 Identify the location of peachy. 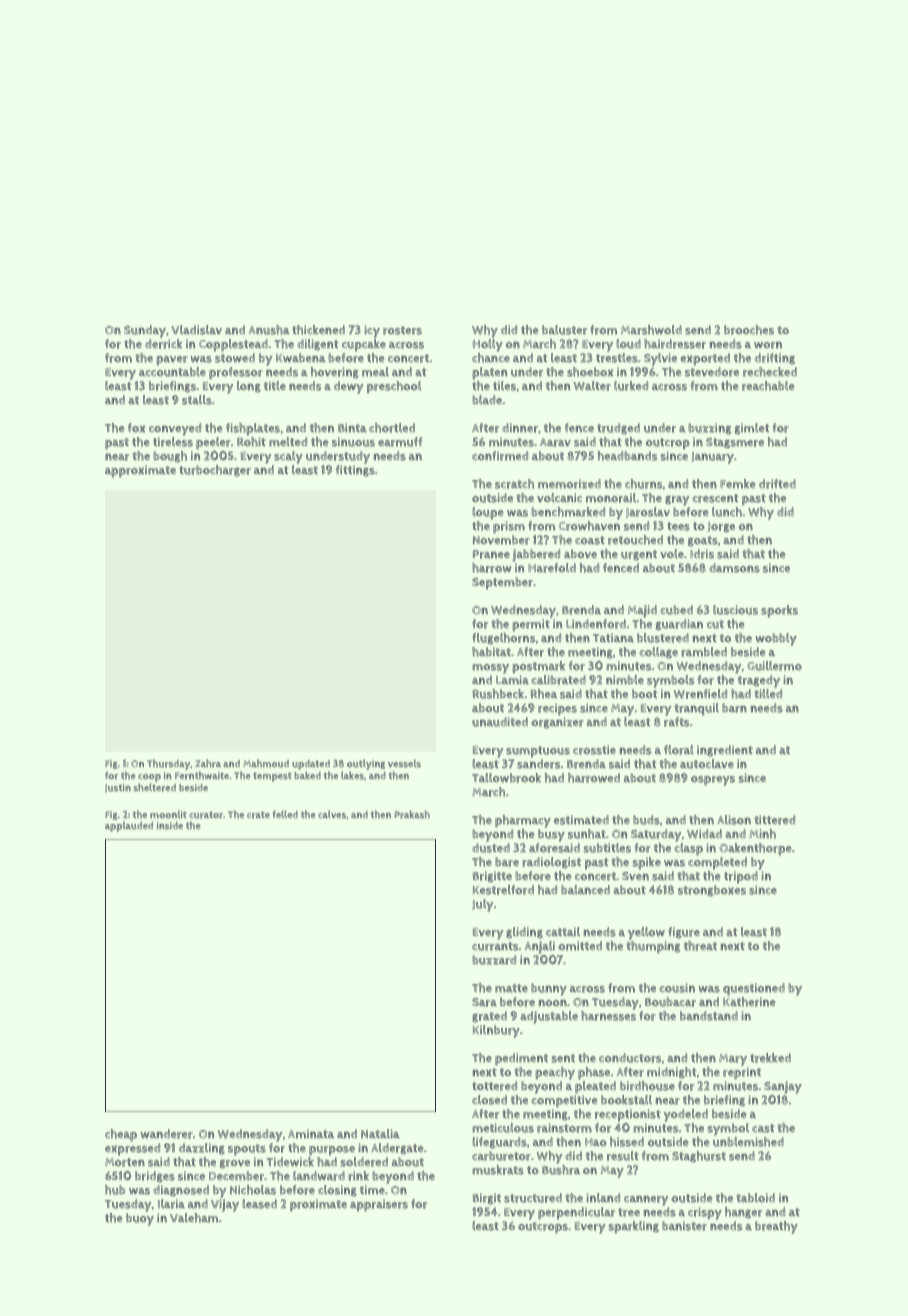
(555, 1073).
